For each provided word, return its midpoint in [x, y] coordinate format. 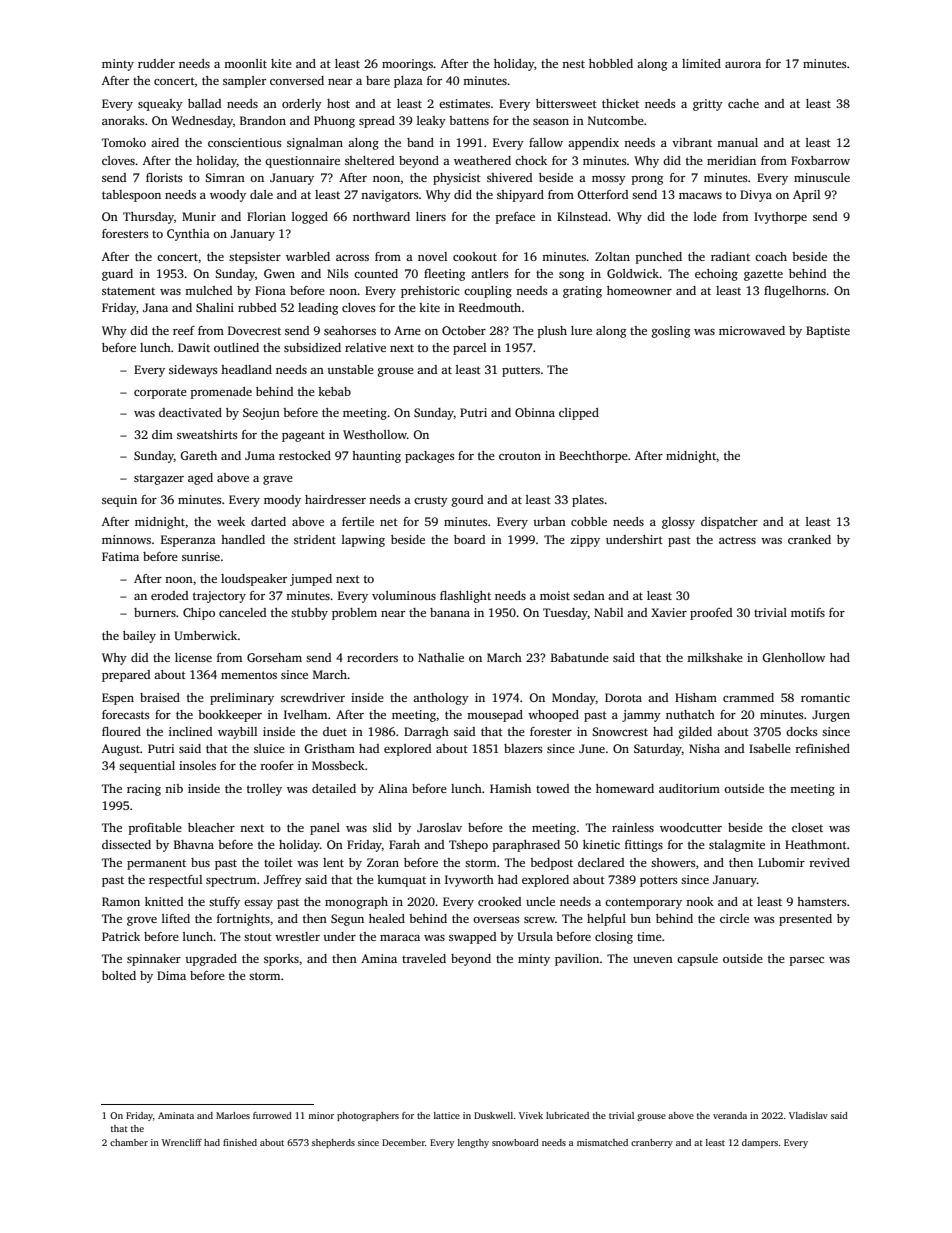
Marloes [233, 1115]
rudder [156, 63]
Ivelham [305, 714]
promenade [221, 393]
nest [573, 64]
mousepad [495, 716]
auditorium [689, 788]
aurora [743, 65]
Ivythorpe [780, 218]
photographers [368, 1116]
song [571, 276]
